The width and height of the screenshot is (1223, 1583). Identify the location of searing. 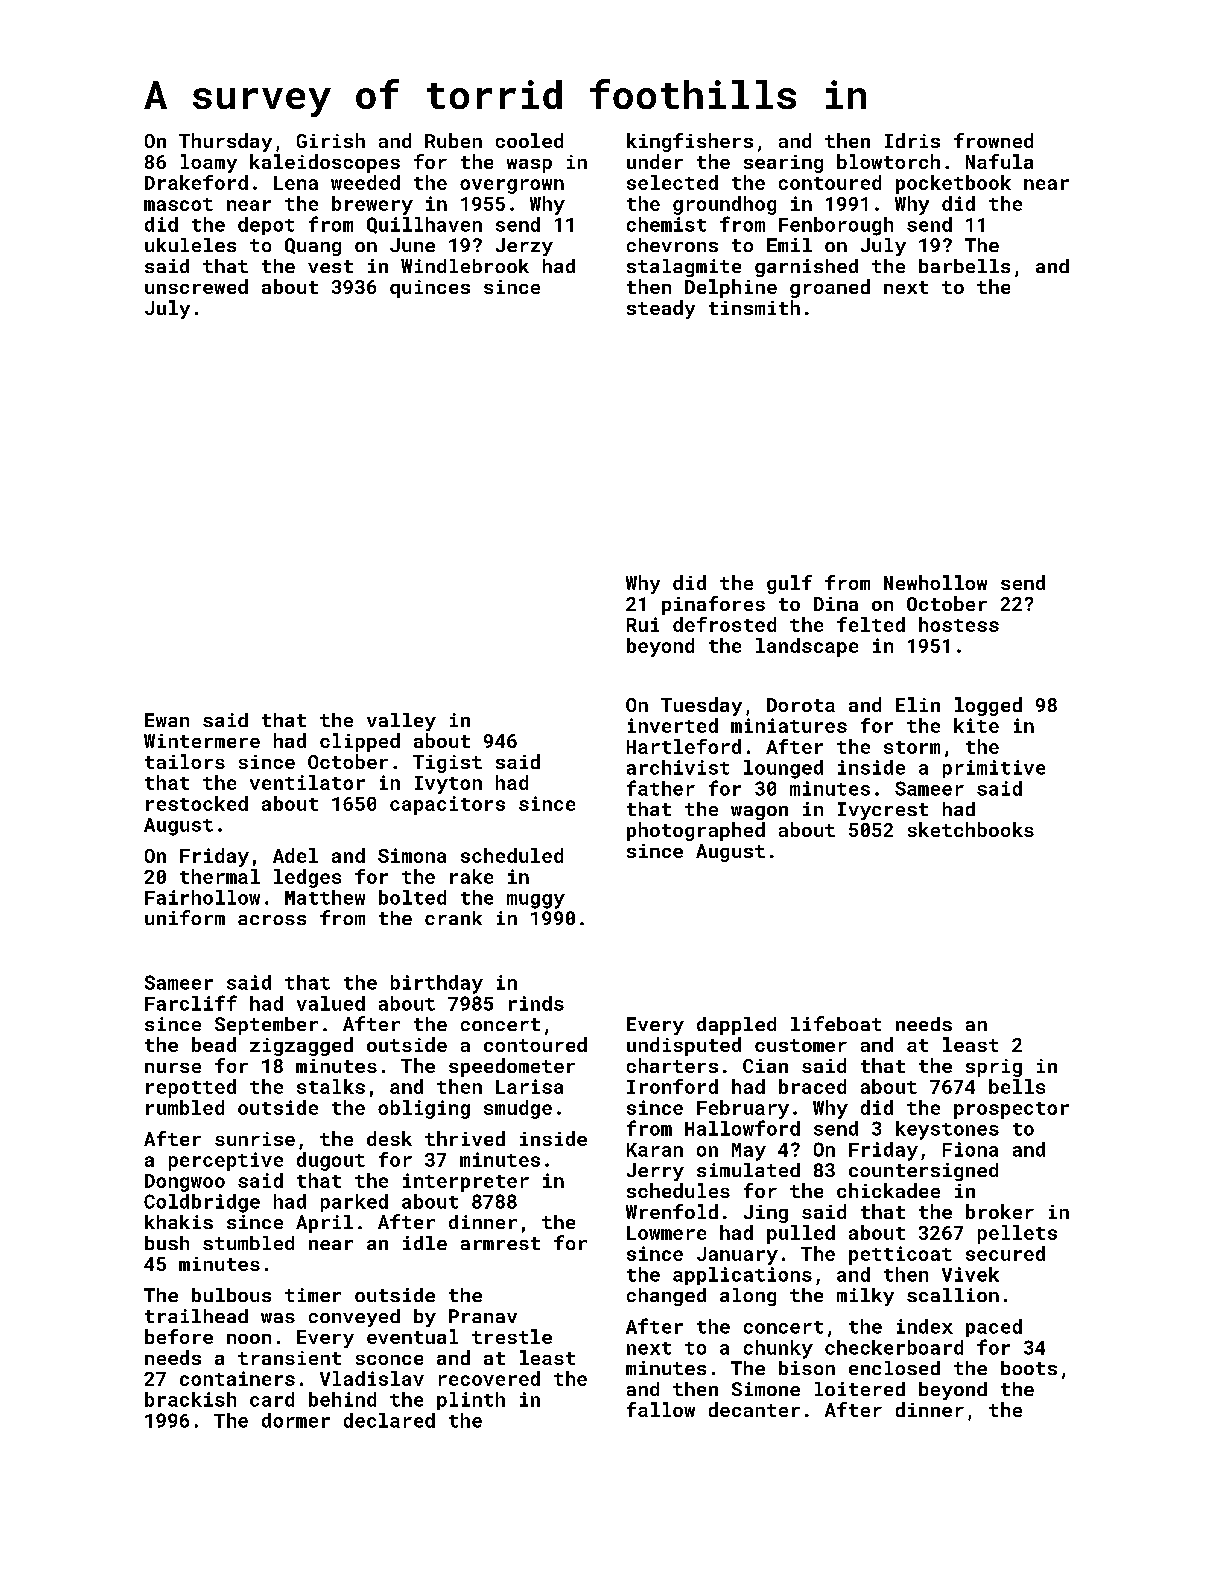
(783, 164).
